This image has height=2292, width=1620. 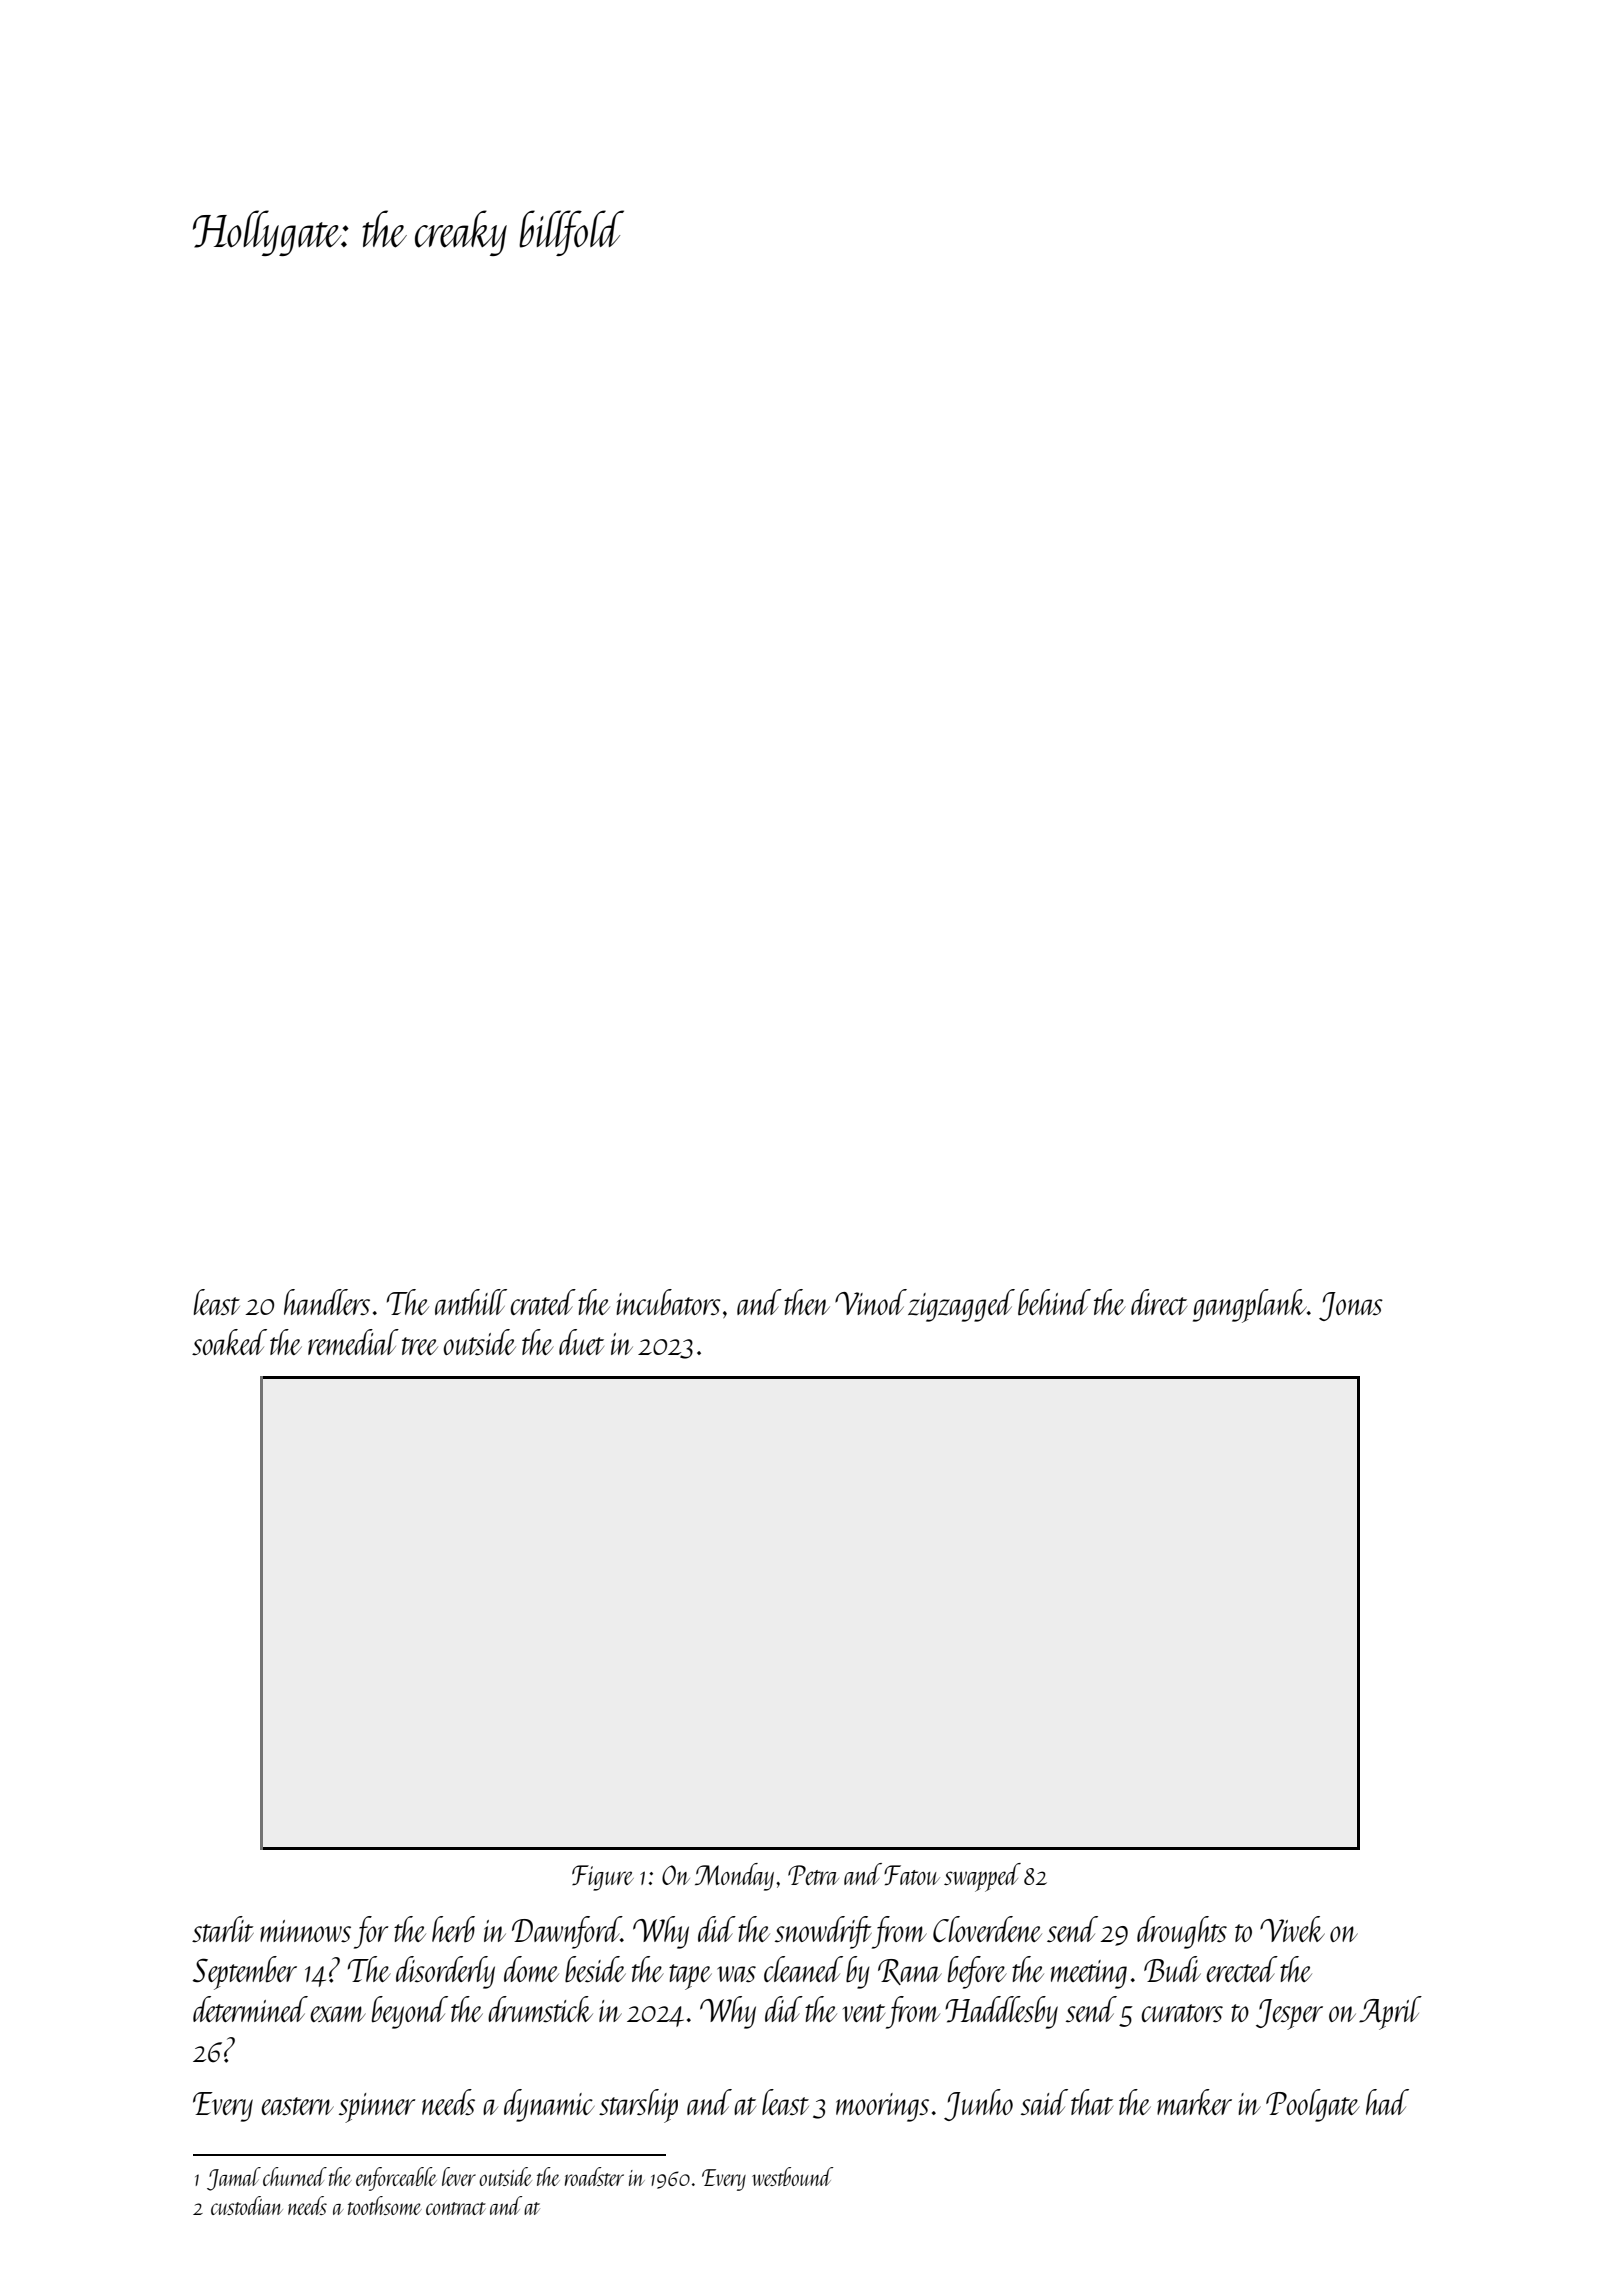 What do you see at coordinates (1001, 2012) in the image?
I see `Haddlesby` at bounding box center [1001, 2012].
